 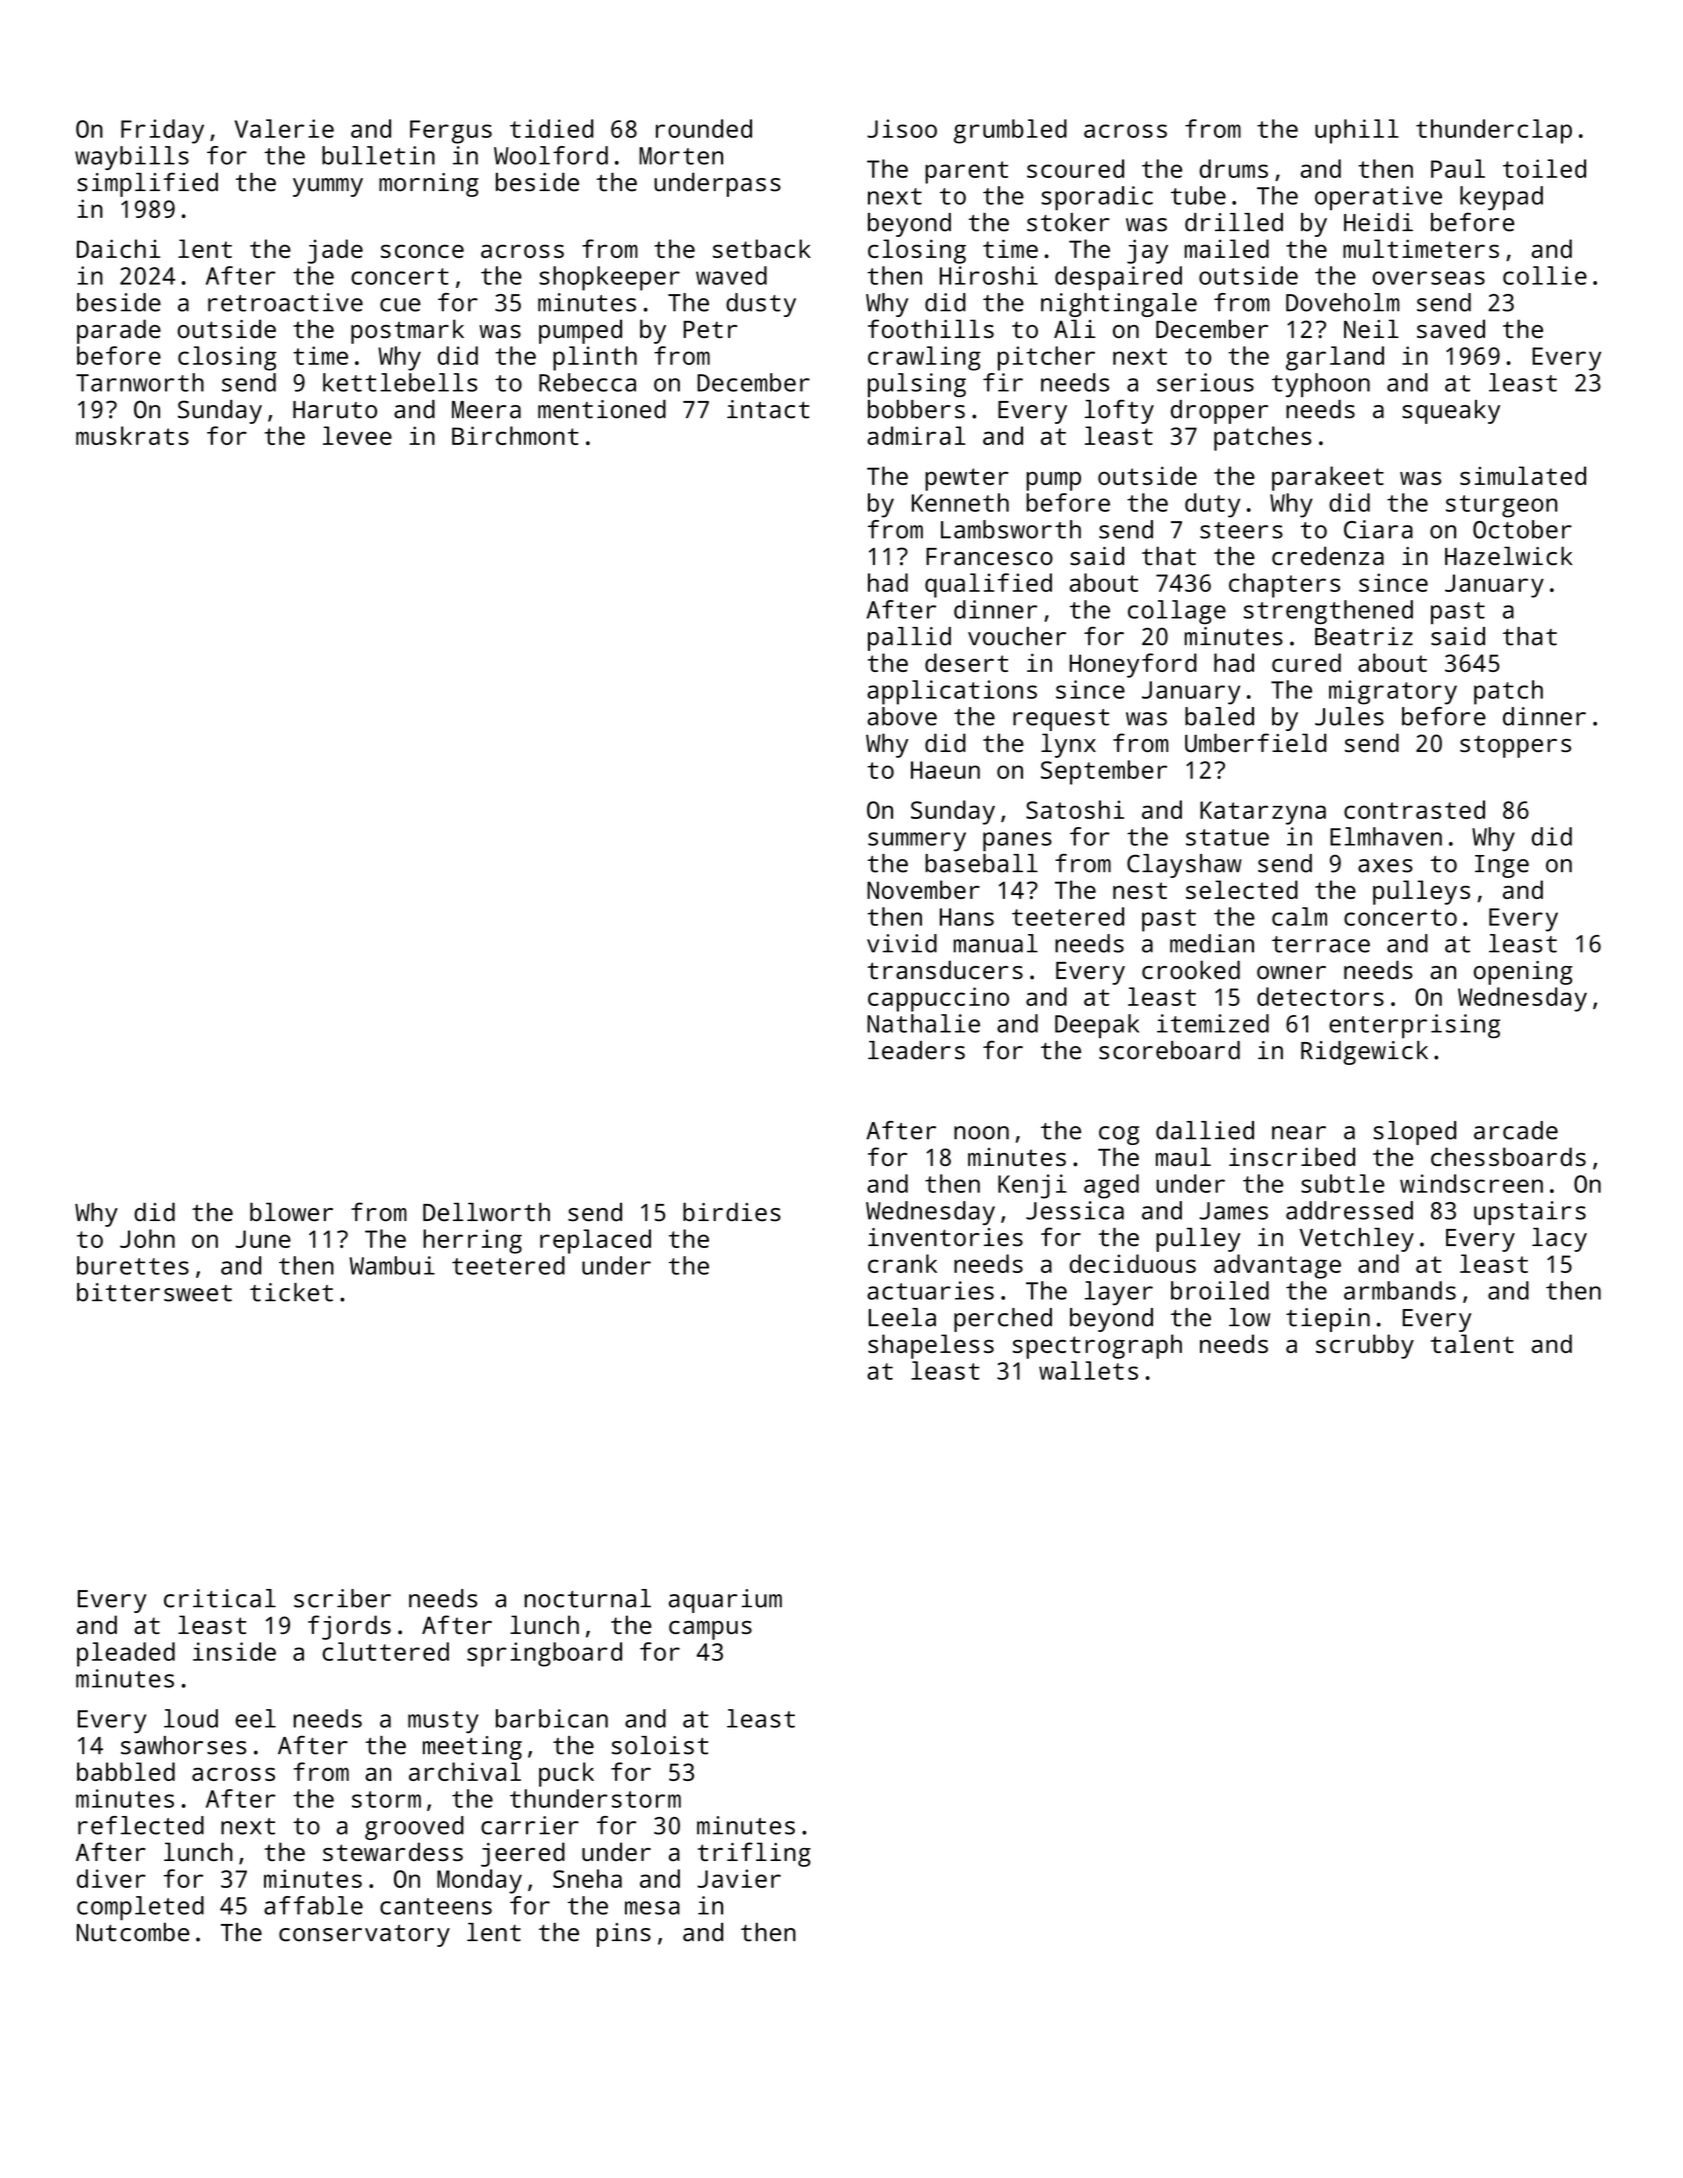 I want to click on stoppers, so click(x=1515, y=746).
